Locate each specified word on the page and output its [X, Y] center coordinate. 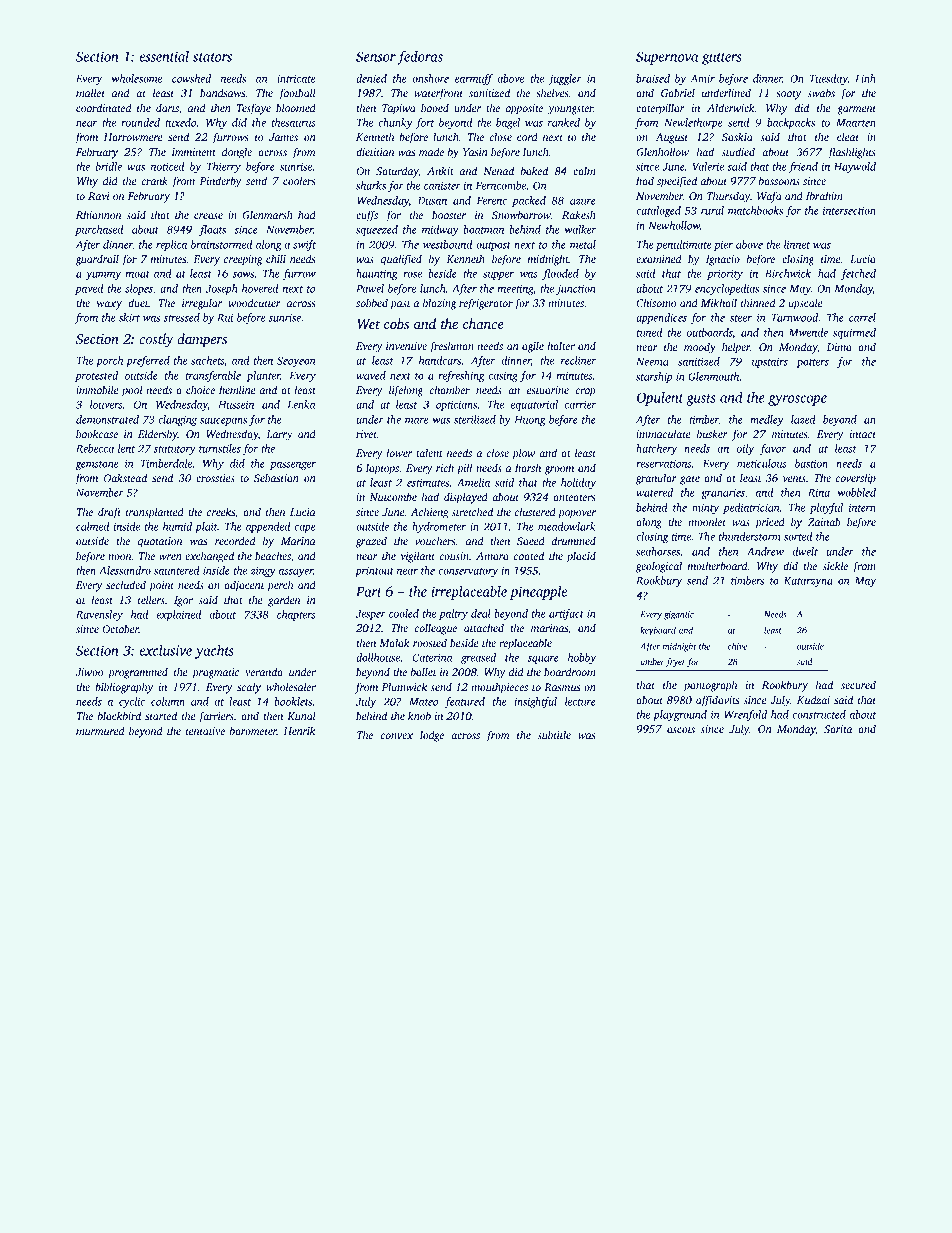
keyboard [658, 631]
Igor [183, 601]
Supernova [667, 58]
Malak [394, 642]
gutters [722, 59]
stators [212, 57]
